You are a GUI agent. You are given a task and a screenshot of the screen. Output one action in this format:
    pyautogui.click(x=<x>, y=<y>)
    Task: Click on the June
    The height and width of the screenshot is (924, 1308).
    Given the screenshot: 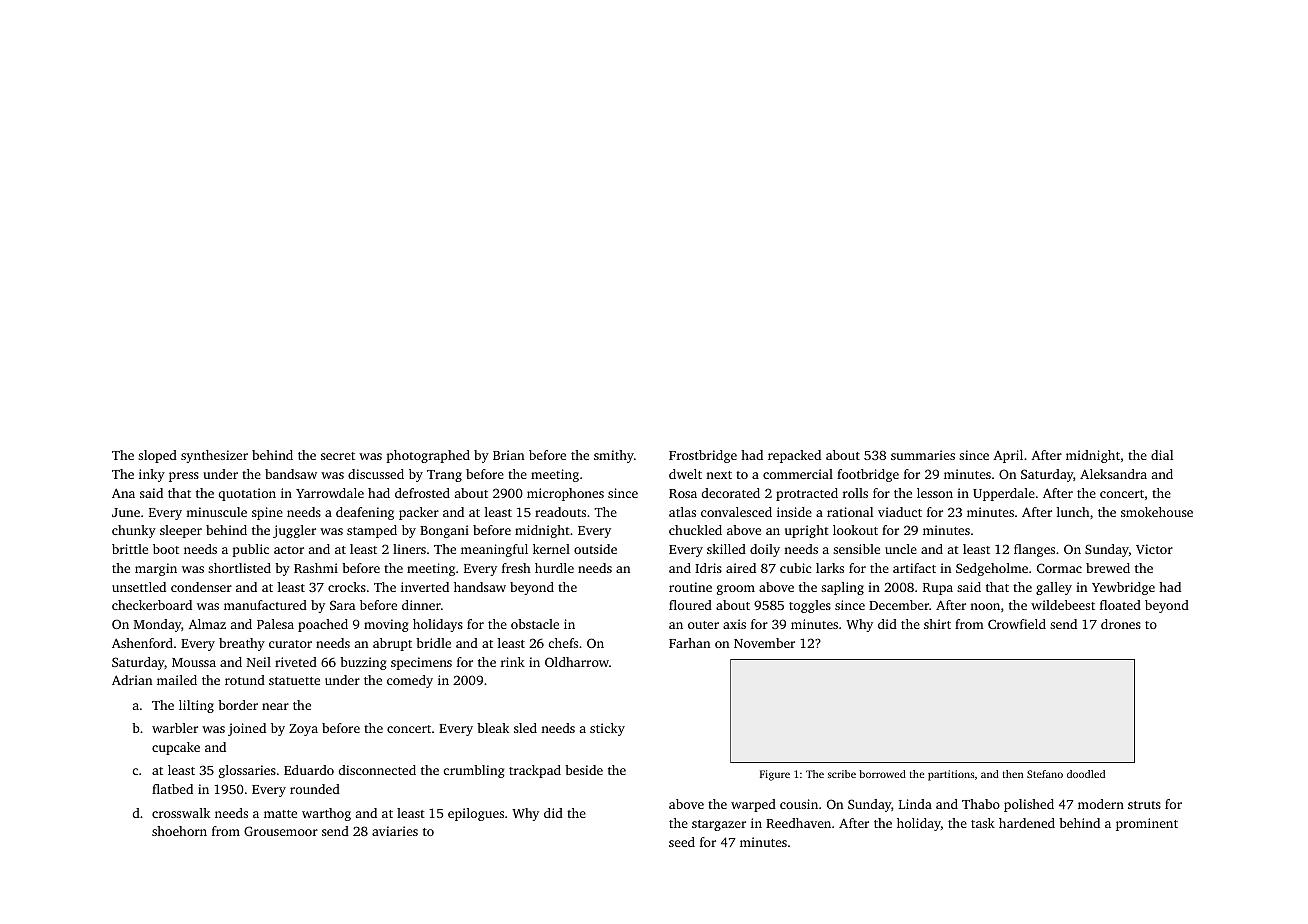 What is the action you would take?
    pyautogui.click(x=126, y=512)
